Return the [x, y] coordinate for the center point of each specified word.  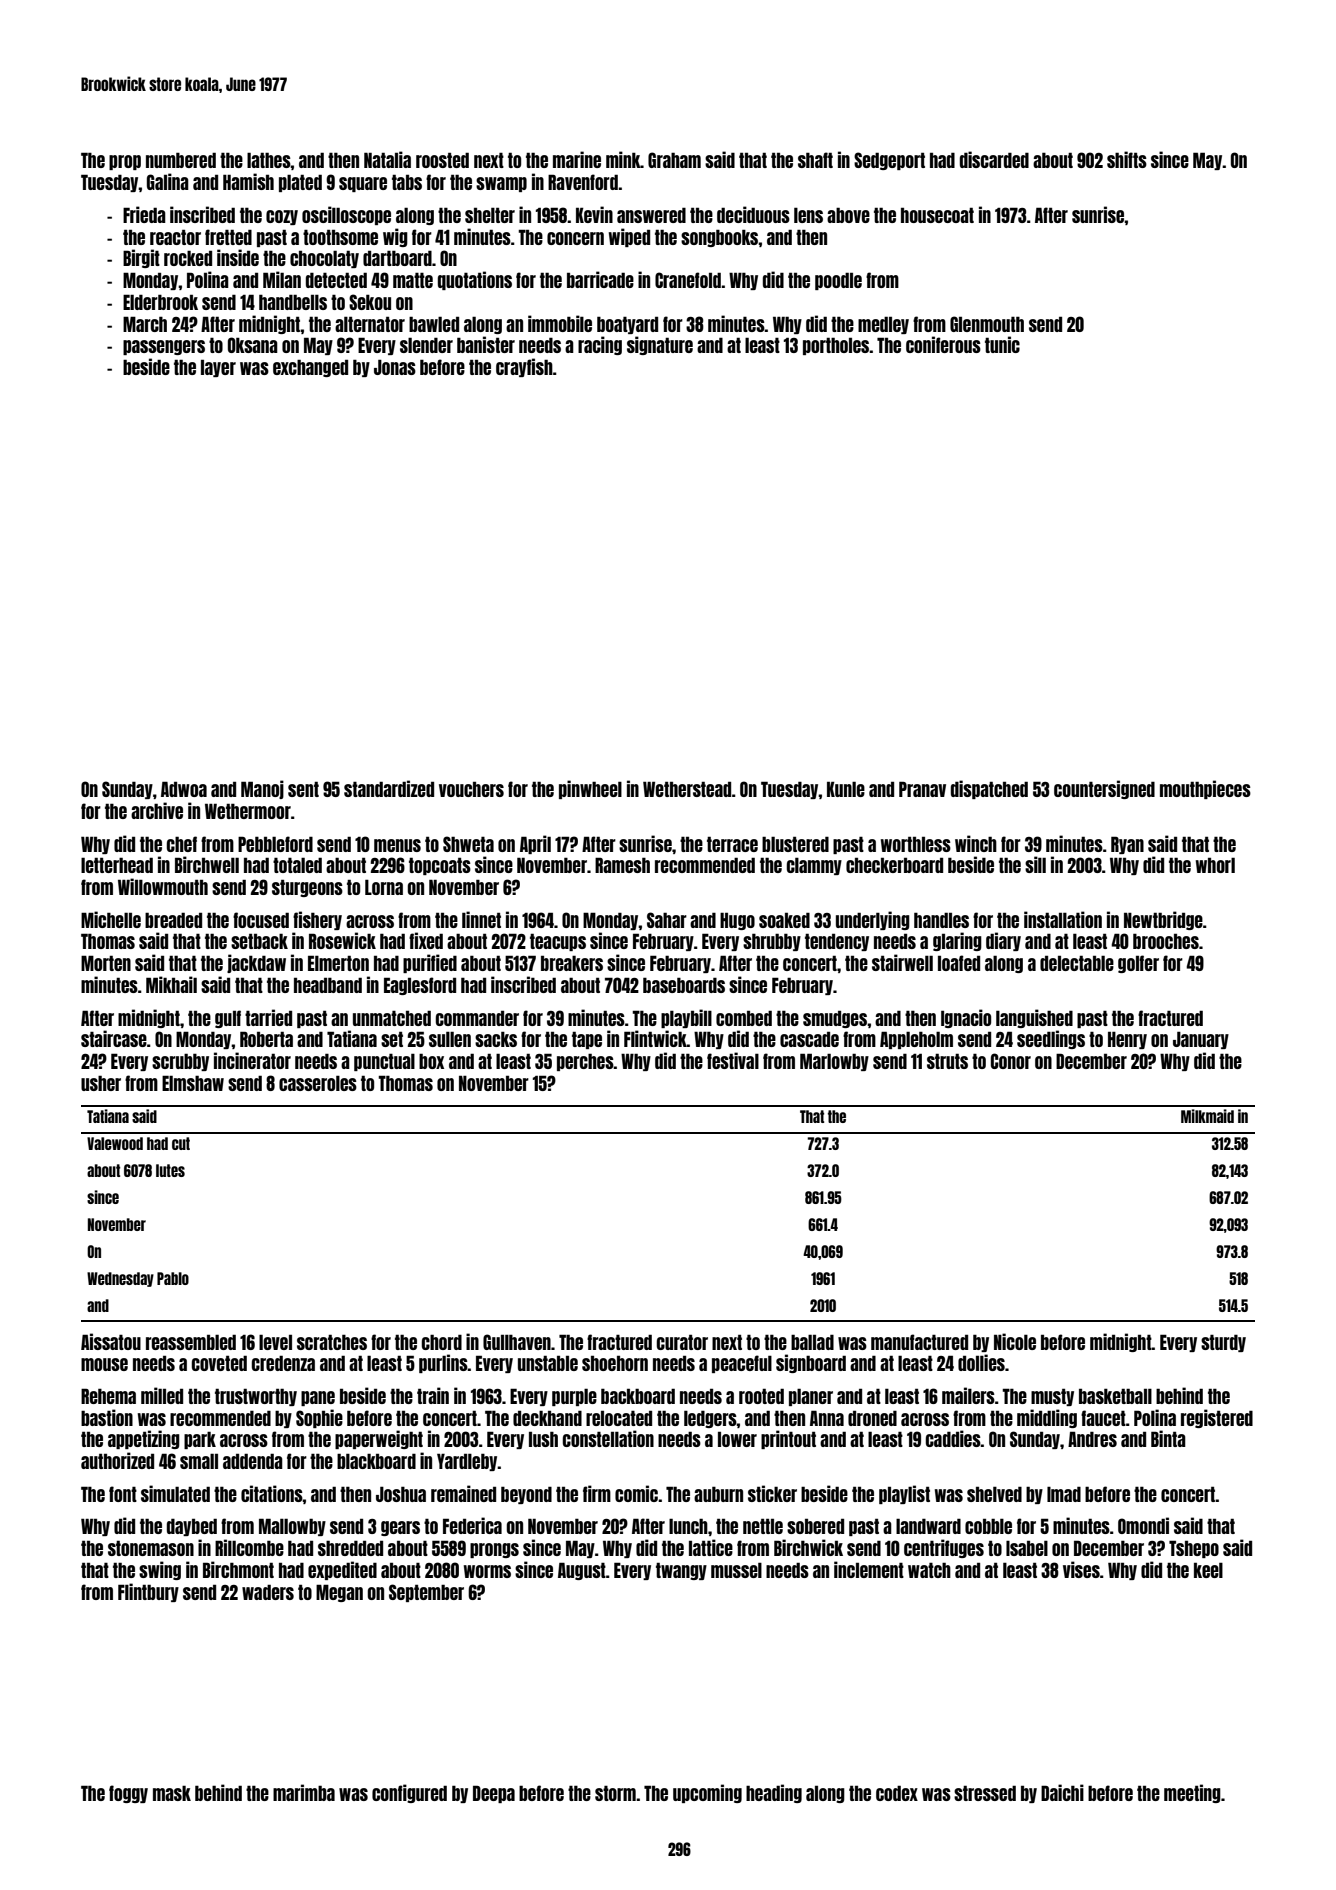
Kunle [846, 789]
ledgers [710, 1419]
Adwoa [184, 789]
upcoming [707, 1793]
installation [1063, 919]
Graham [674, 160]
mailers [968, 1395]
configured [409, 1793]
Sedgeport [889, 161]
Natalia [387, 159]
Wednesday [120, 1279]
